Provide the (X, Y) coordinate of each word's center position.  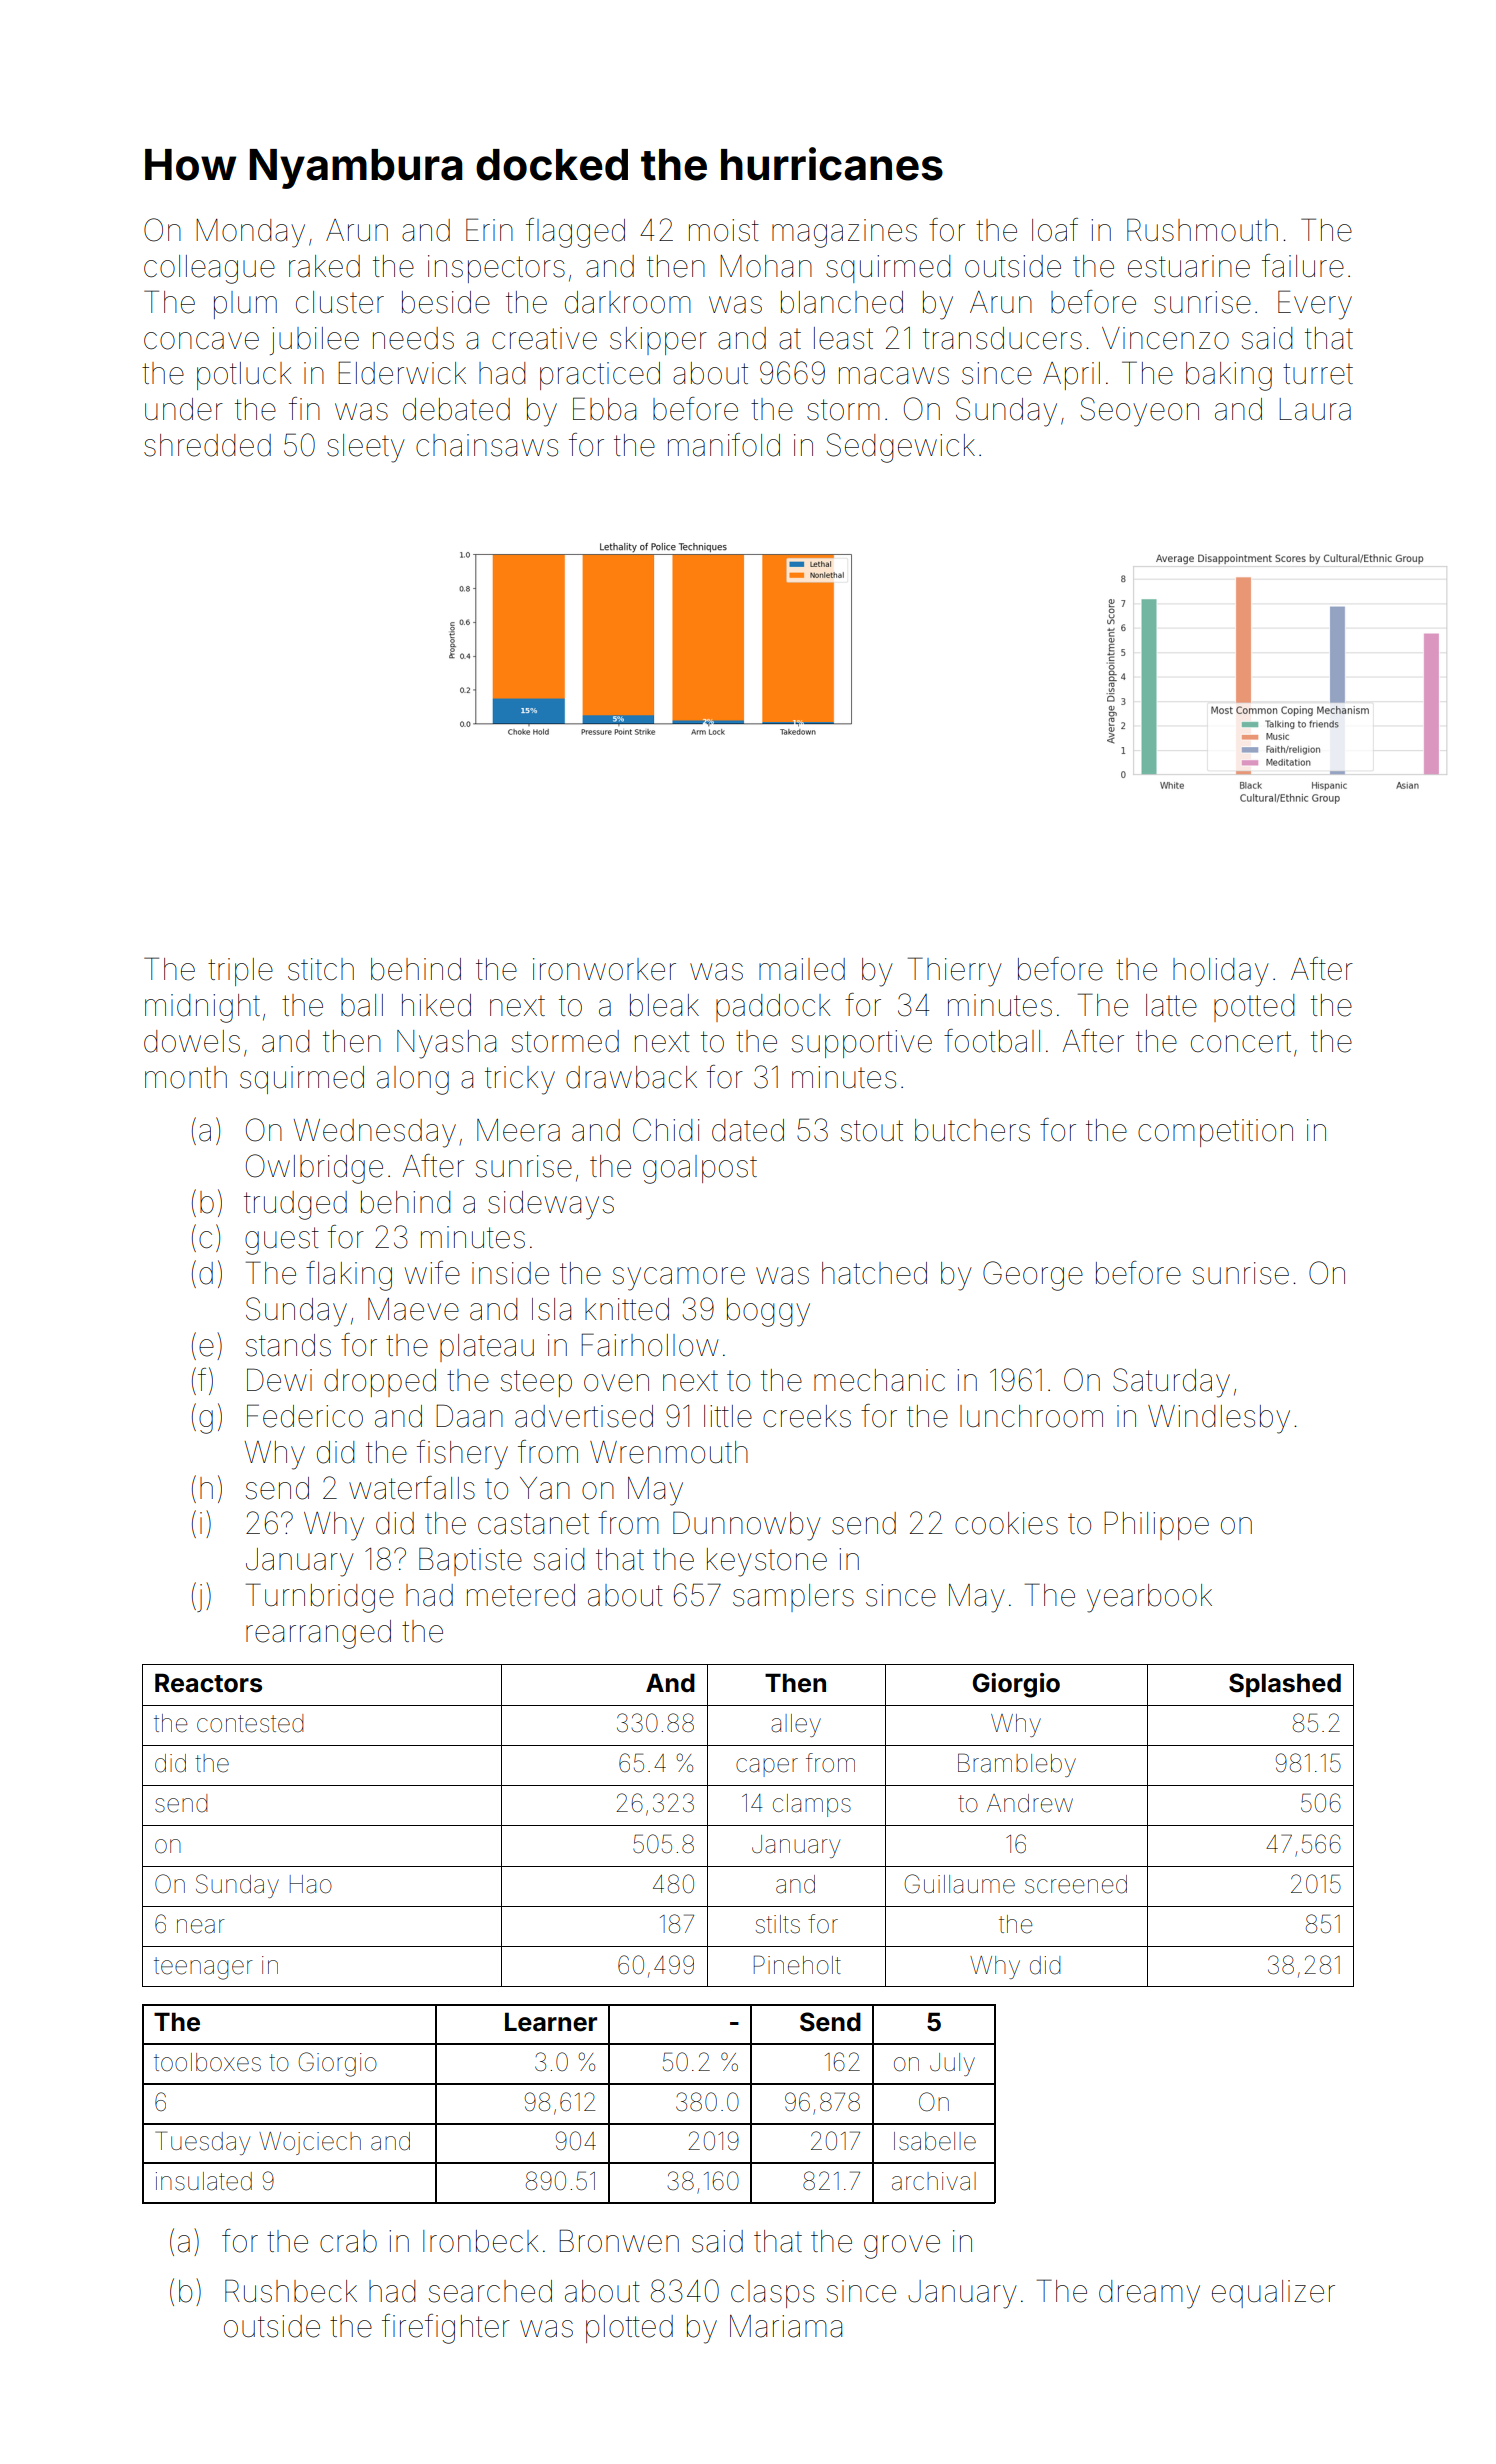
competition (1215, 1133)
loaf (1055, 230)
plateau (487, 1348)
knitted (627, 1309)
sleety (366, 448)
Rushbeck (291, 2291)
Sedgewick (900, 448)
